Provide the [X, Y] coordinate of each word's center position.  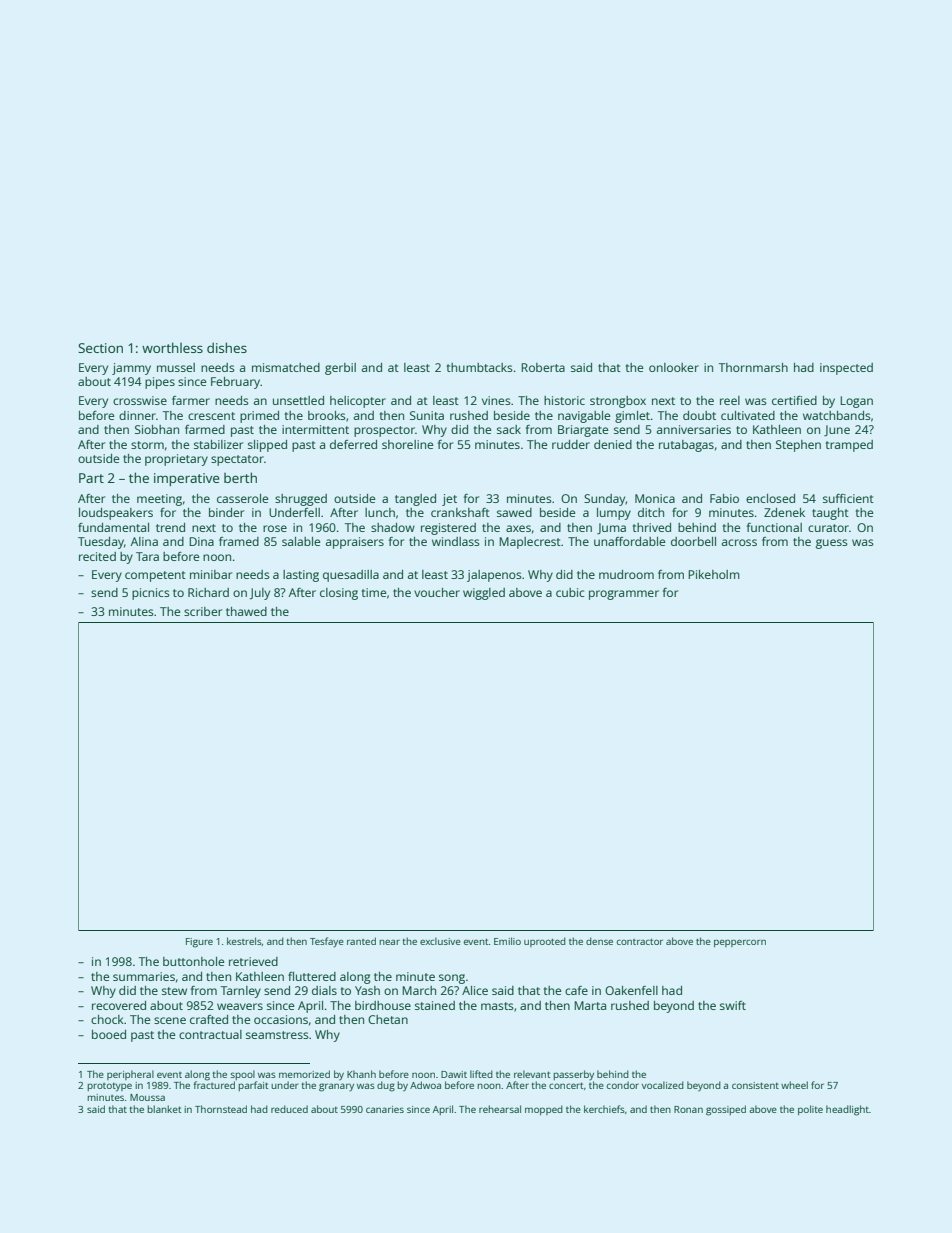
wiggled [484, 594]
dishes [227, 347]
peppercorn [740, 943]
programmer [624, 595]
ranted [361, 941]
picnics [151, 594]
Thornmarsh [753, 367]
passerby [573, 1075]
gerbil [340, 369]
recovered [119, 1005]
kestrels [244, 941]
